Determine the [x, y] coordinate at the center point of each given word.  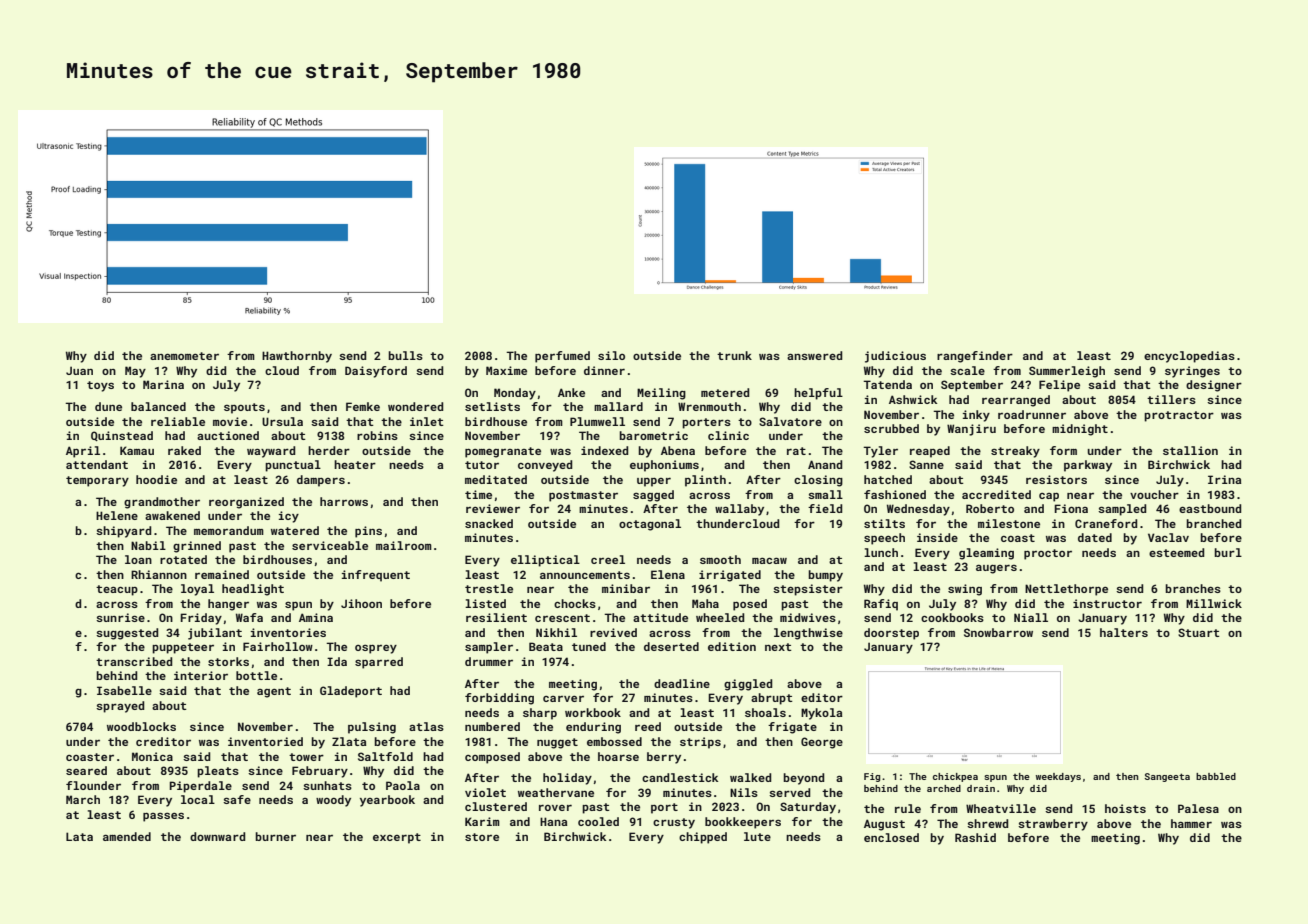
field [825, 508]
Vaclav [1168, 537]
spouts [244, 408]
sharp [540, 714]
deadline [682, 683]
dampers [321, 481]
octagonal [650, 525]
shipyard [123, 532]
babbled [1216, 776]
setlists [492, 406]
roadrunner [1032, 414]
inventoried [265, 741]
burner [275, 836]
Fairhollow [278, 646]
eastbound [1210, 508]
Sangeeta [1167, 777]
